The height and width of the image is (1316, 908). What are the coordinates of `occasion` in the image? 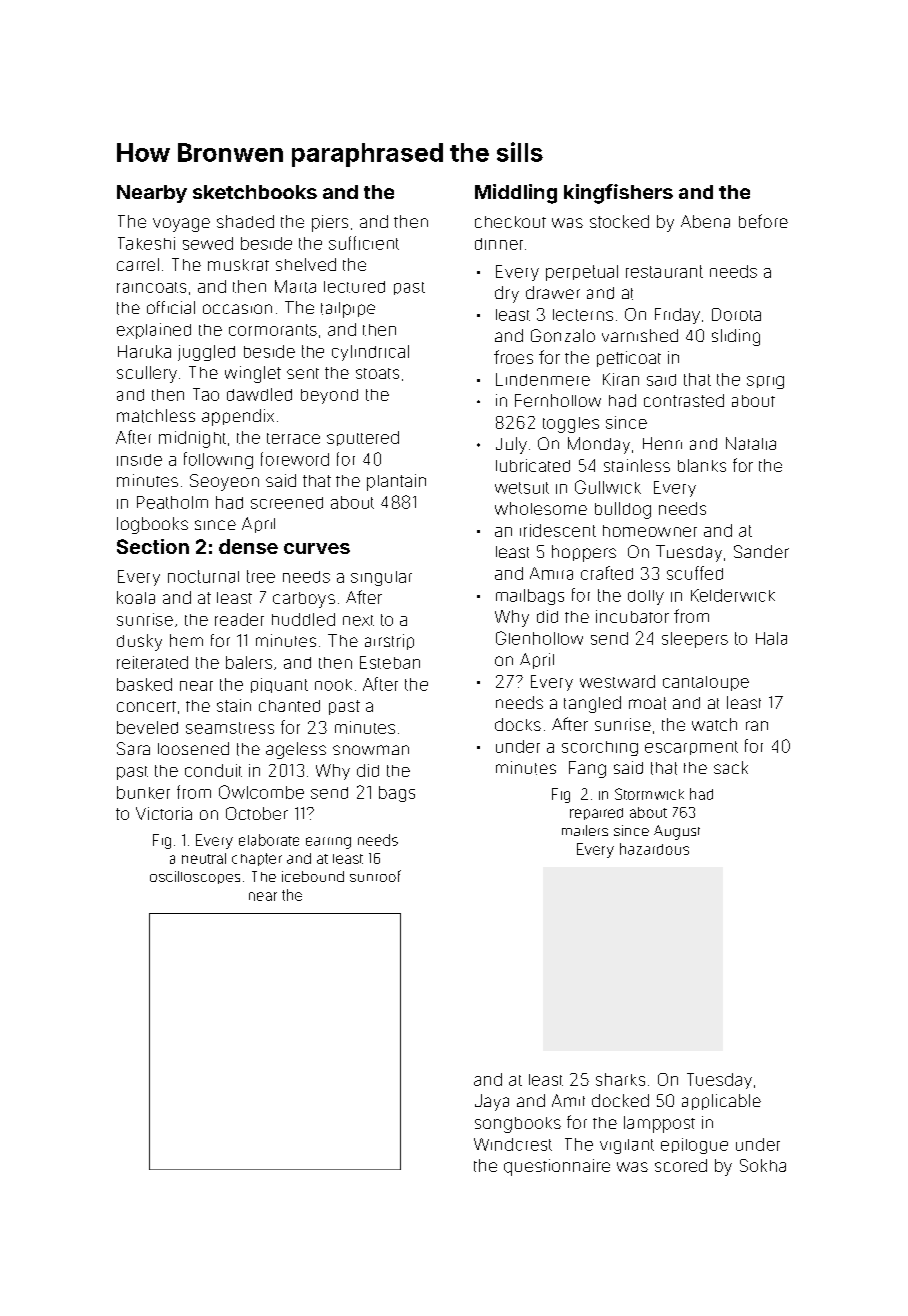 It's located at (237, 309).
